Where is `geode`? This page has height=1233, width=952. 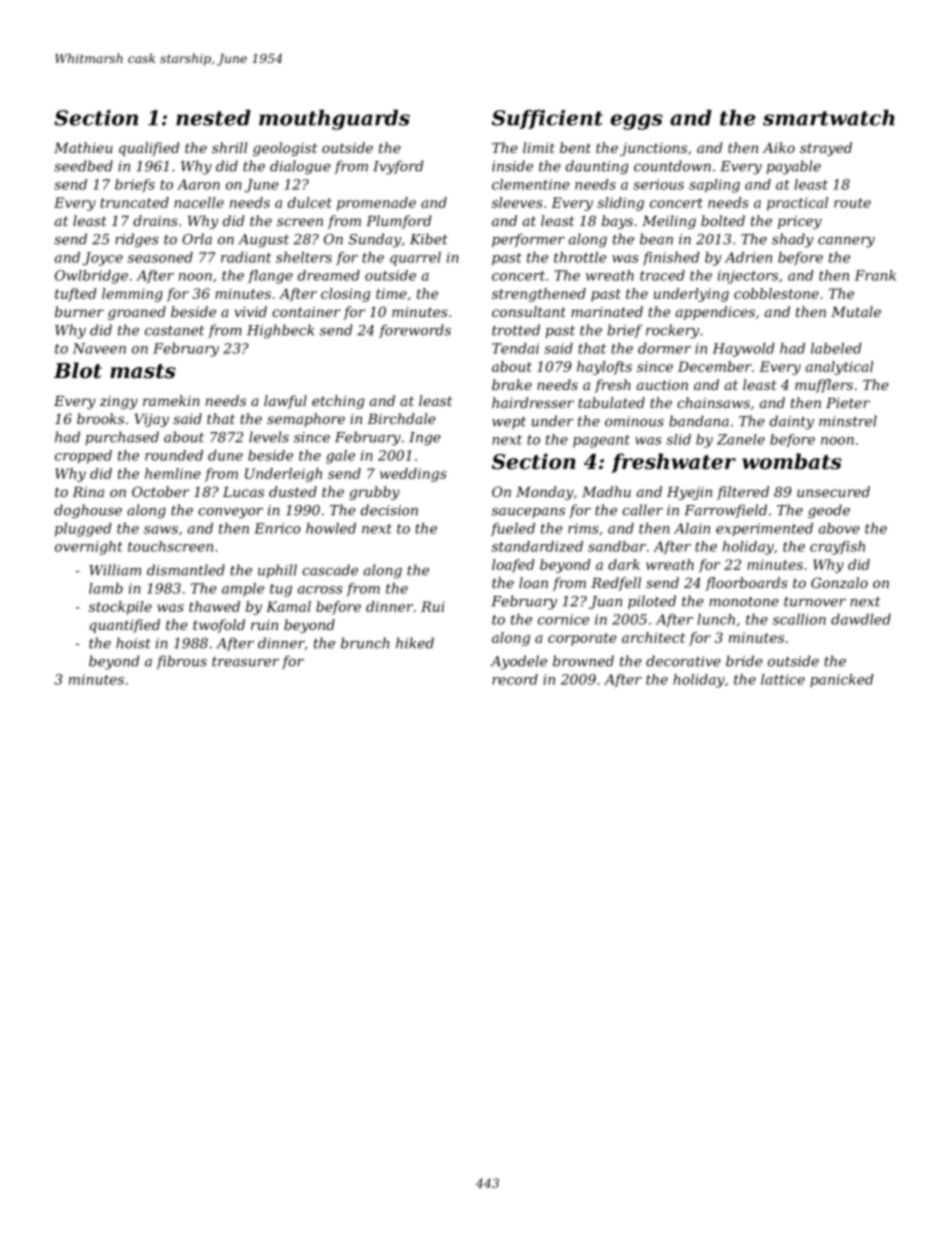
geode is located at coordinates (829, 511).
